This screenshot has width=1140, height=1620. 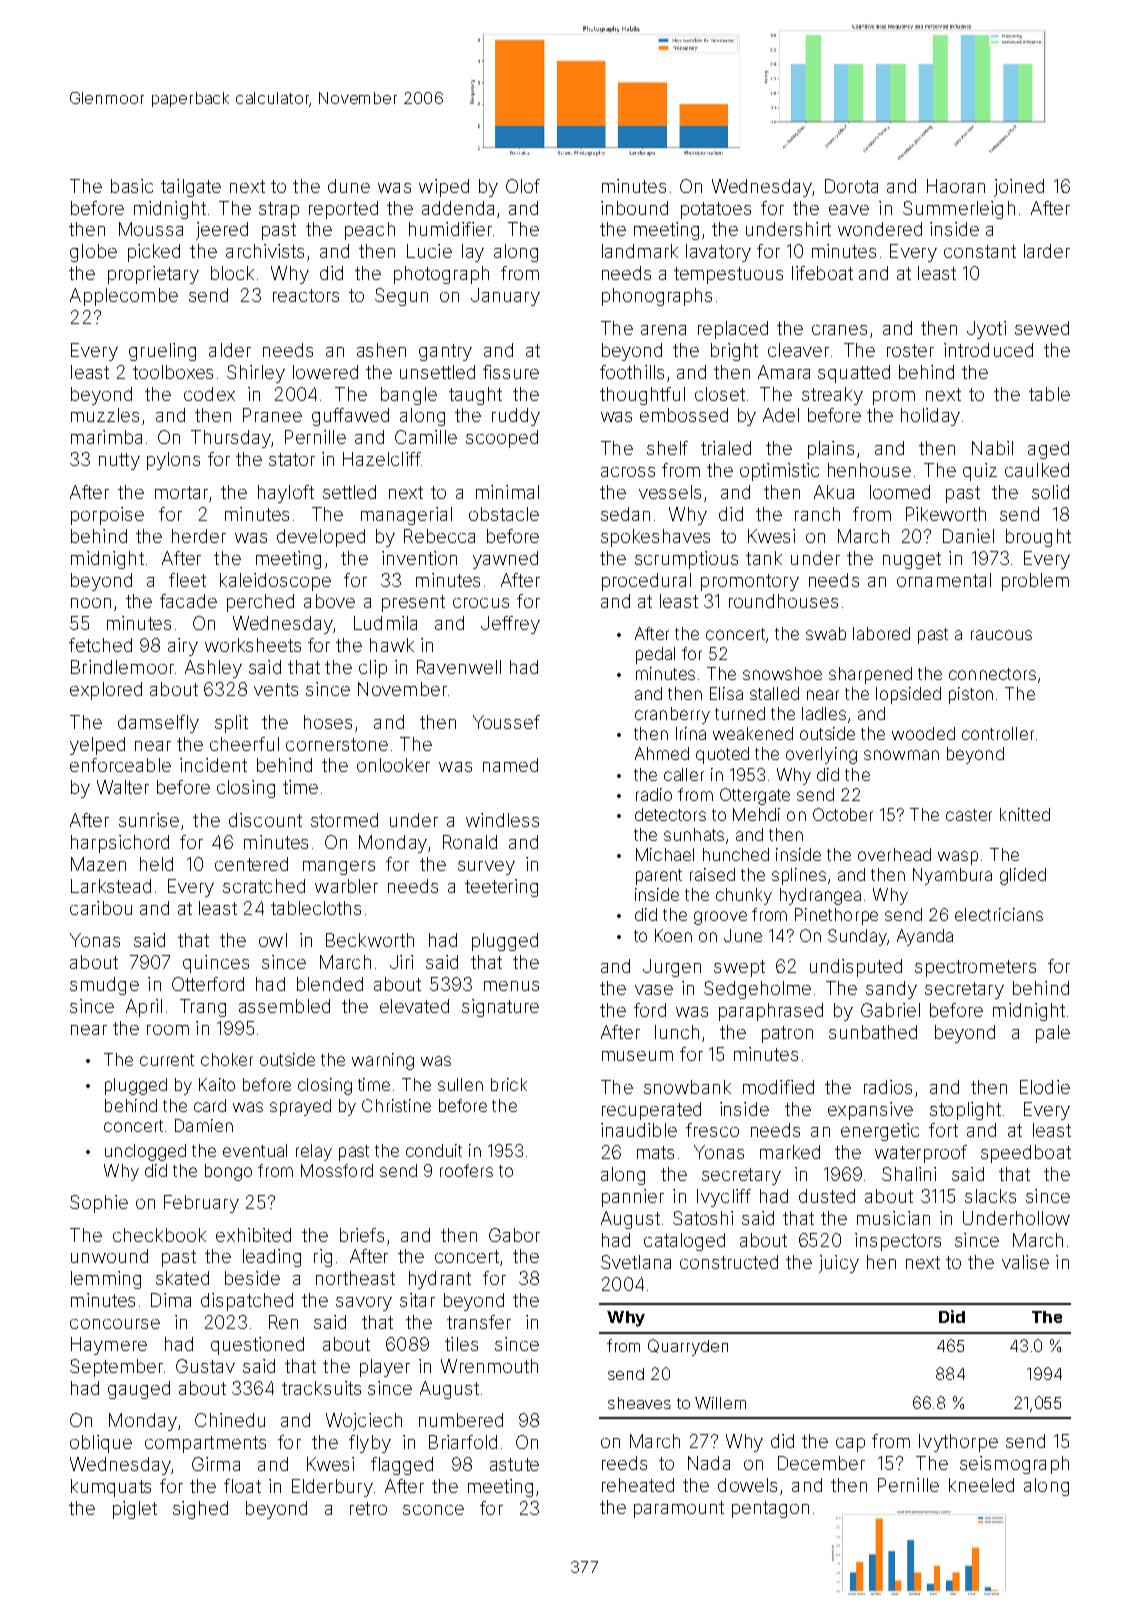 What do you see at coordinates (1025, 1262) in the screenshot?
I see `valise` at bounding box center [1025, 1262].
